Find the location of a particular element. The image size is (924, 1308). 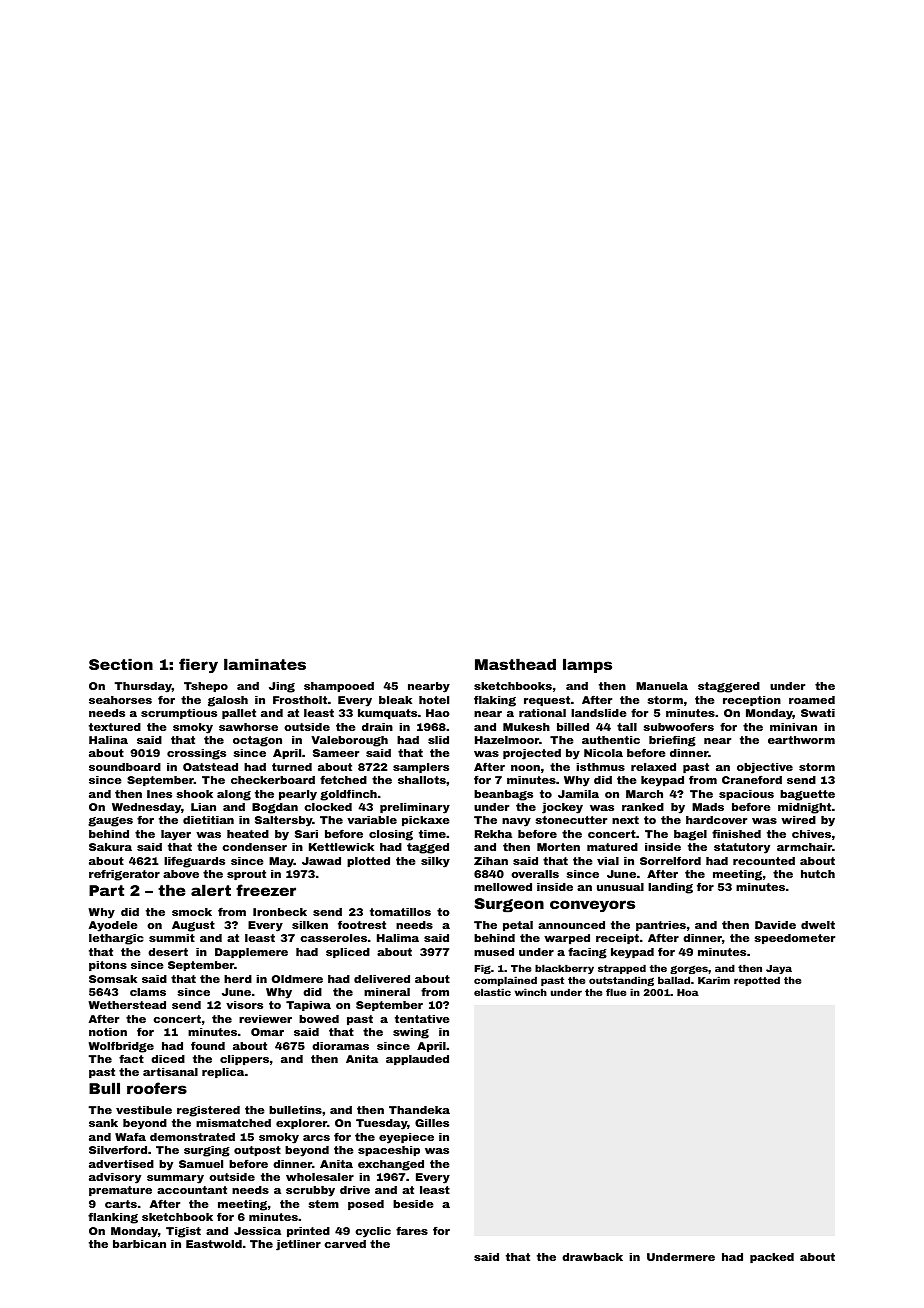

jetliner is located at coordinates (298, 1245).
